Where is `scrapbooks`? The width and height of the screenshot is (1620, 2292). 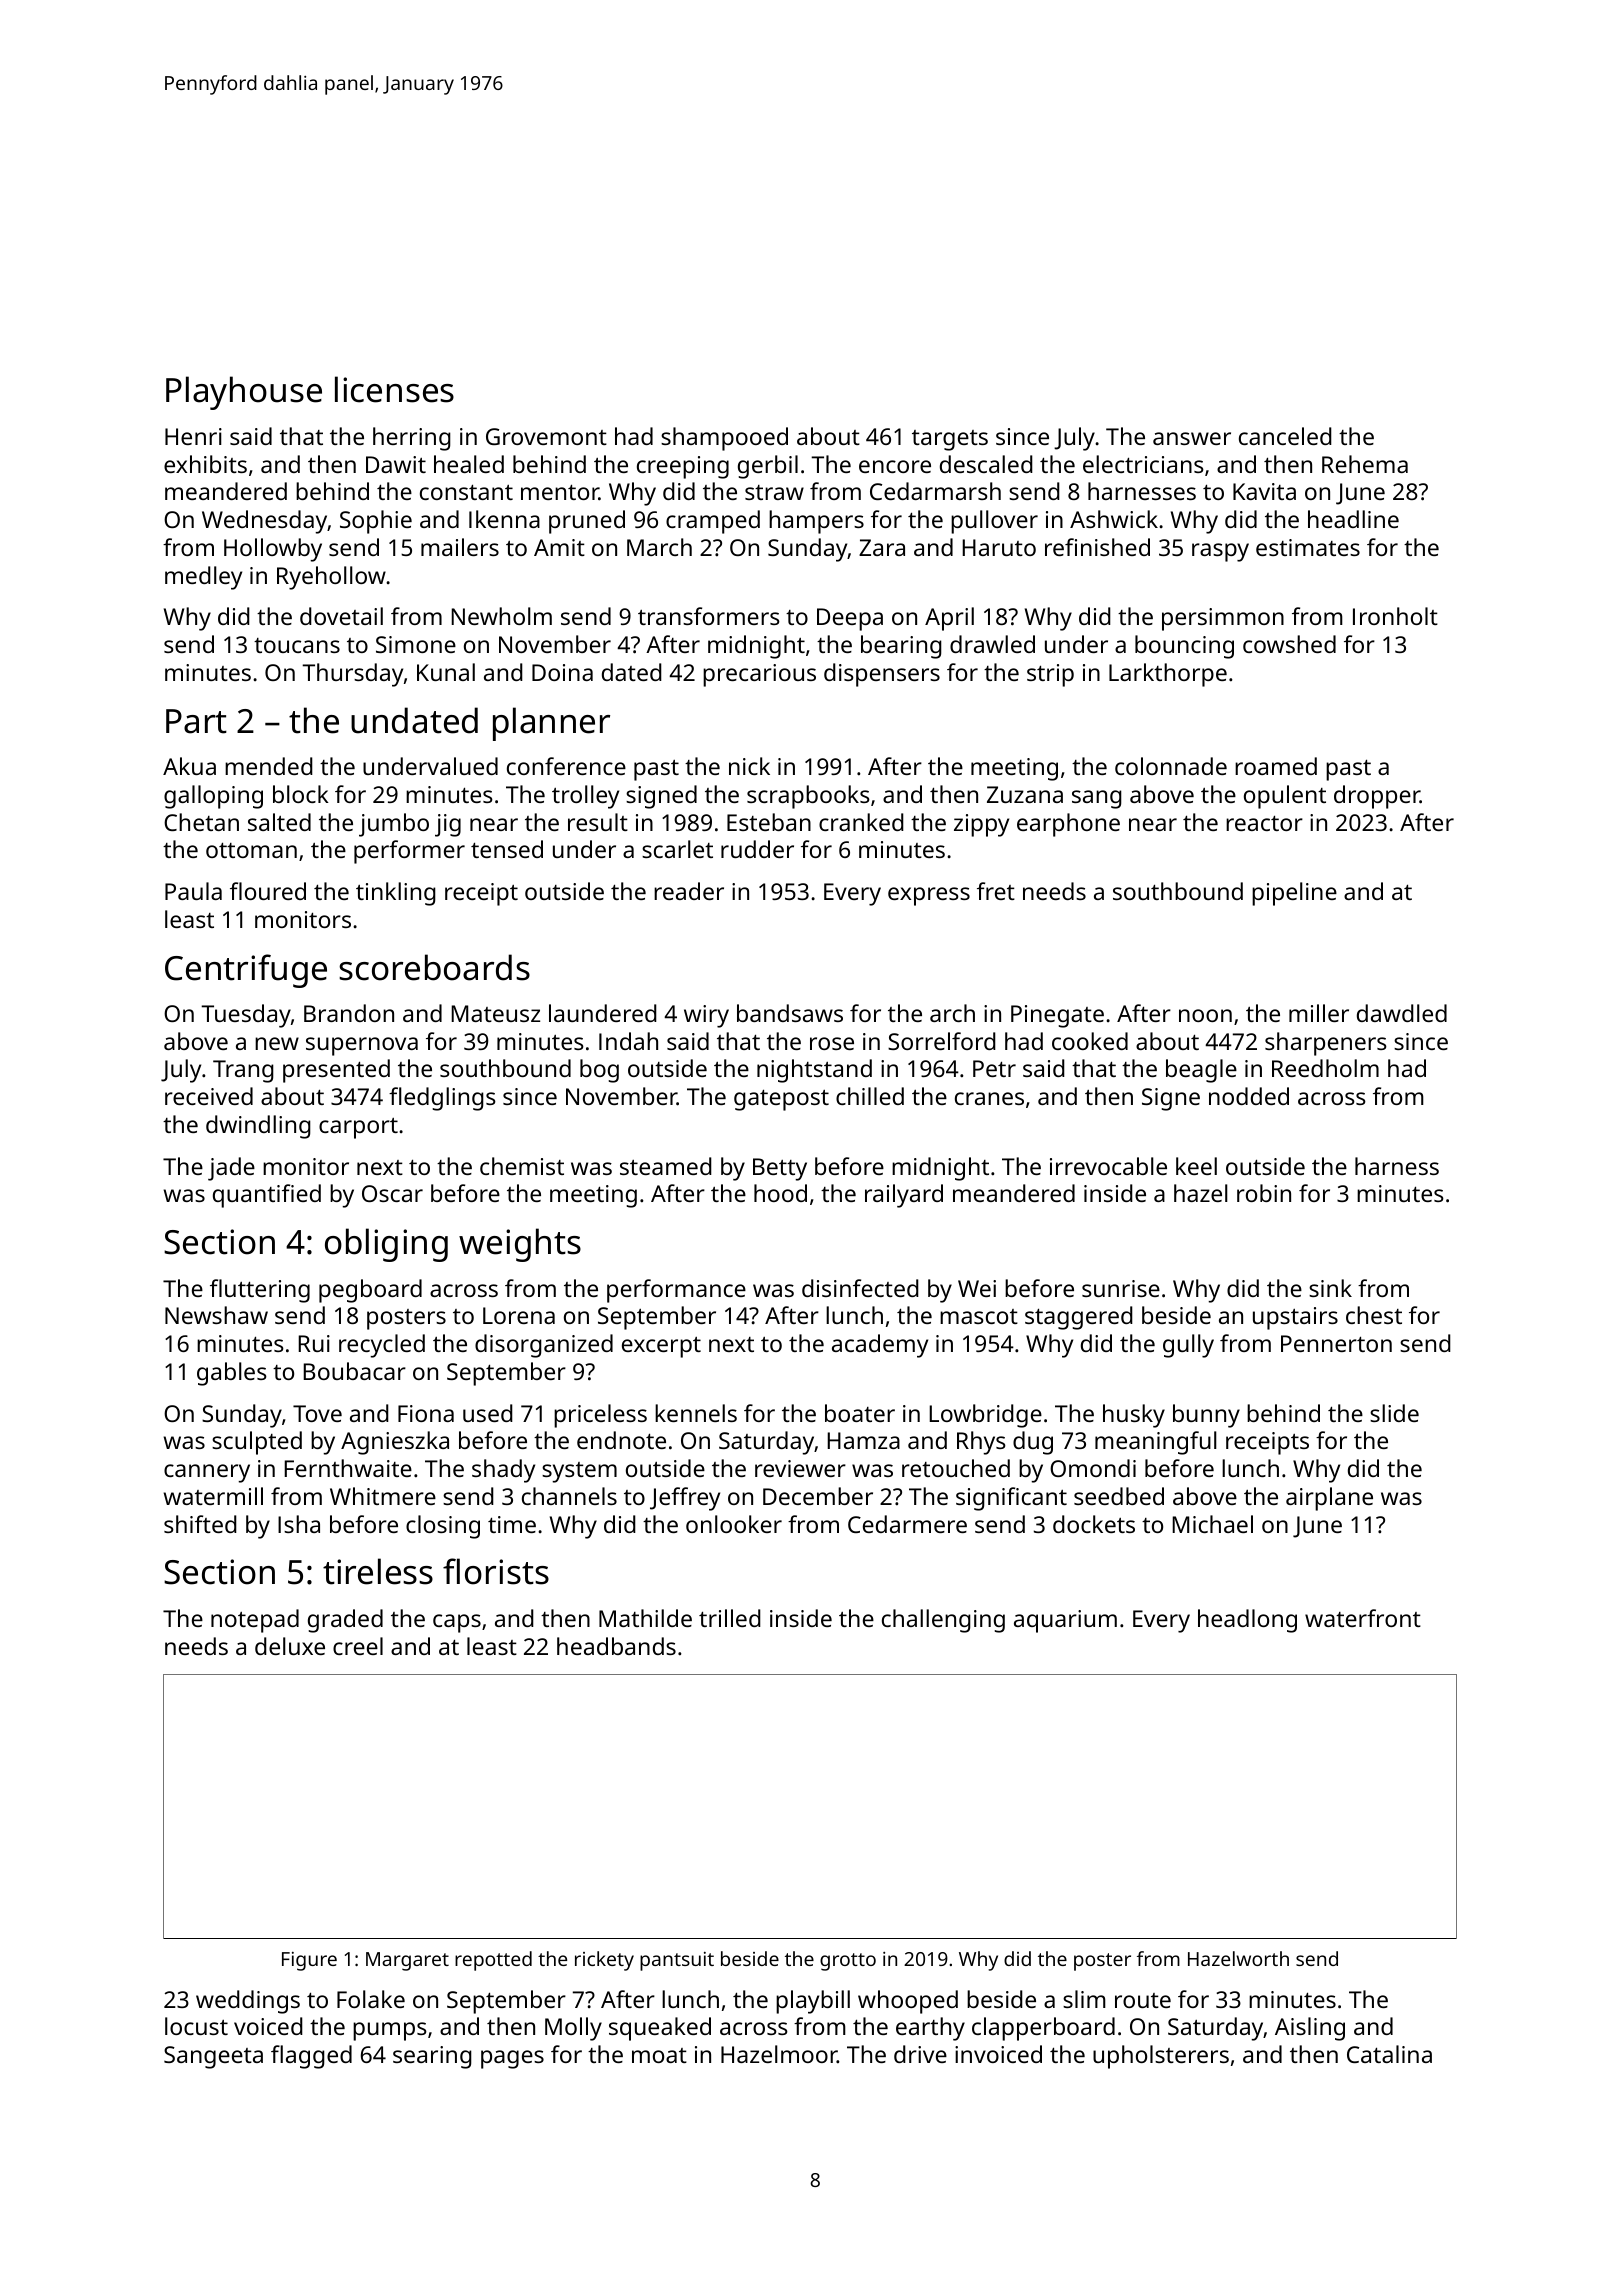
scrapbooks is located at coordinates (808, 797).
